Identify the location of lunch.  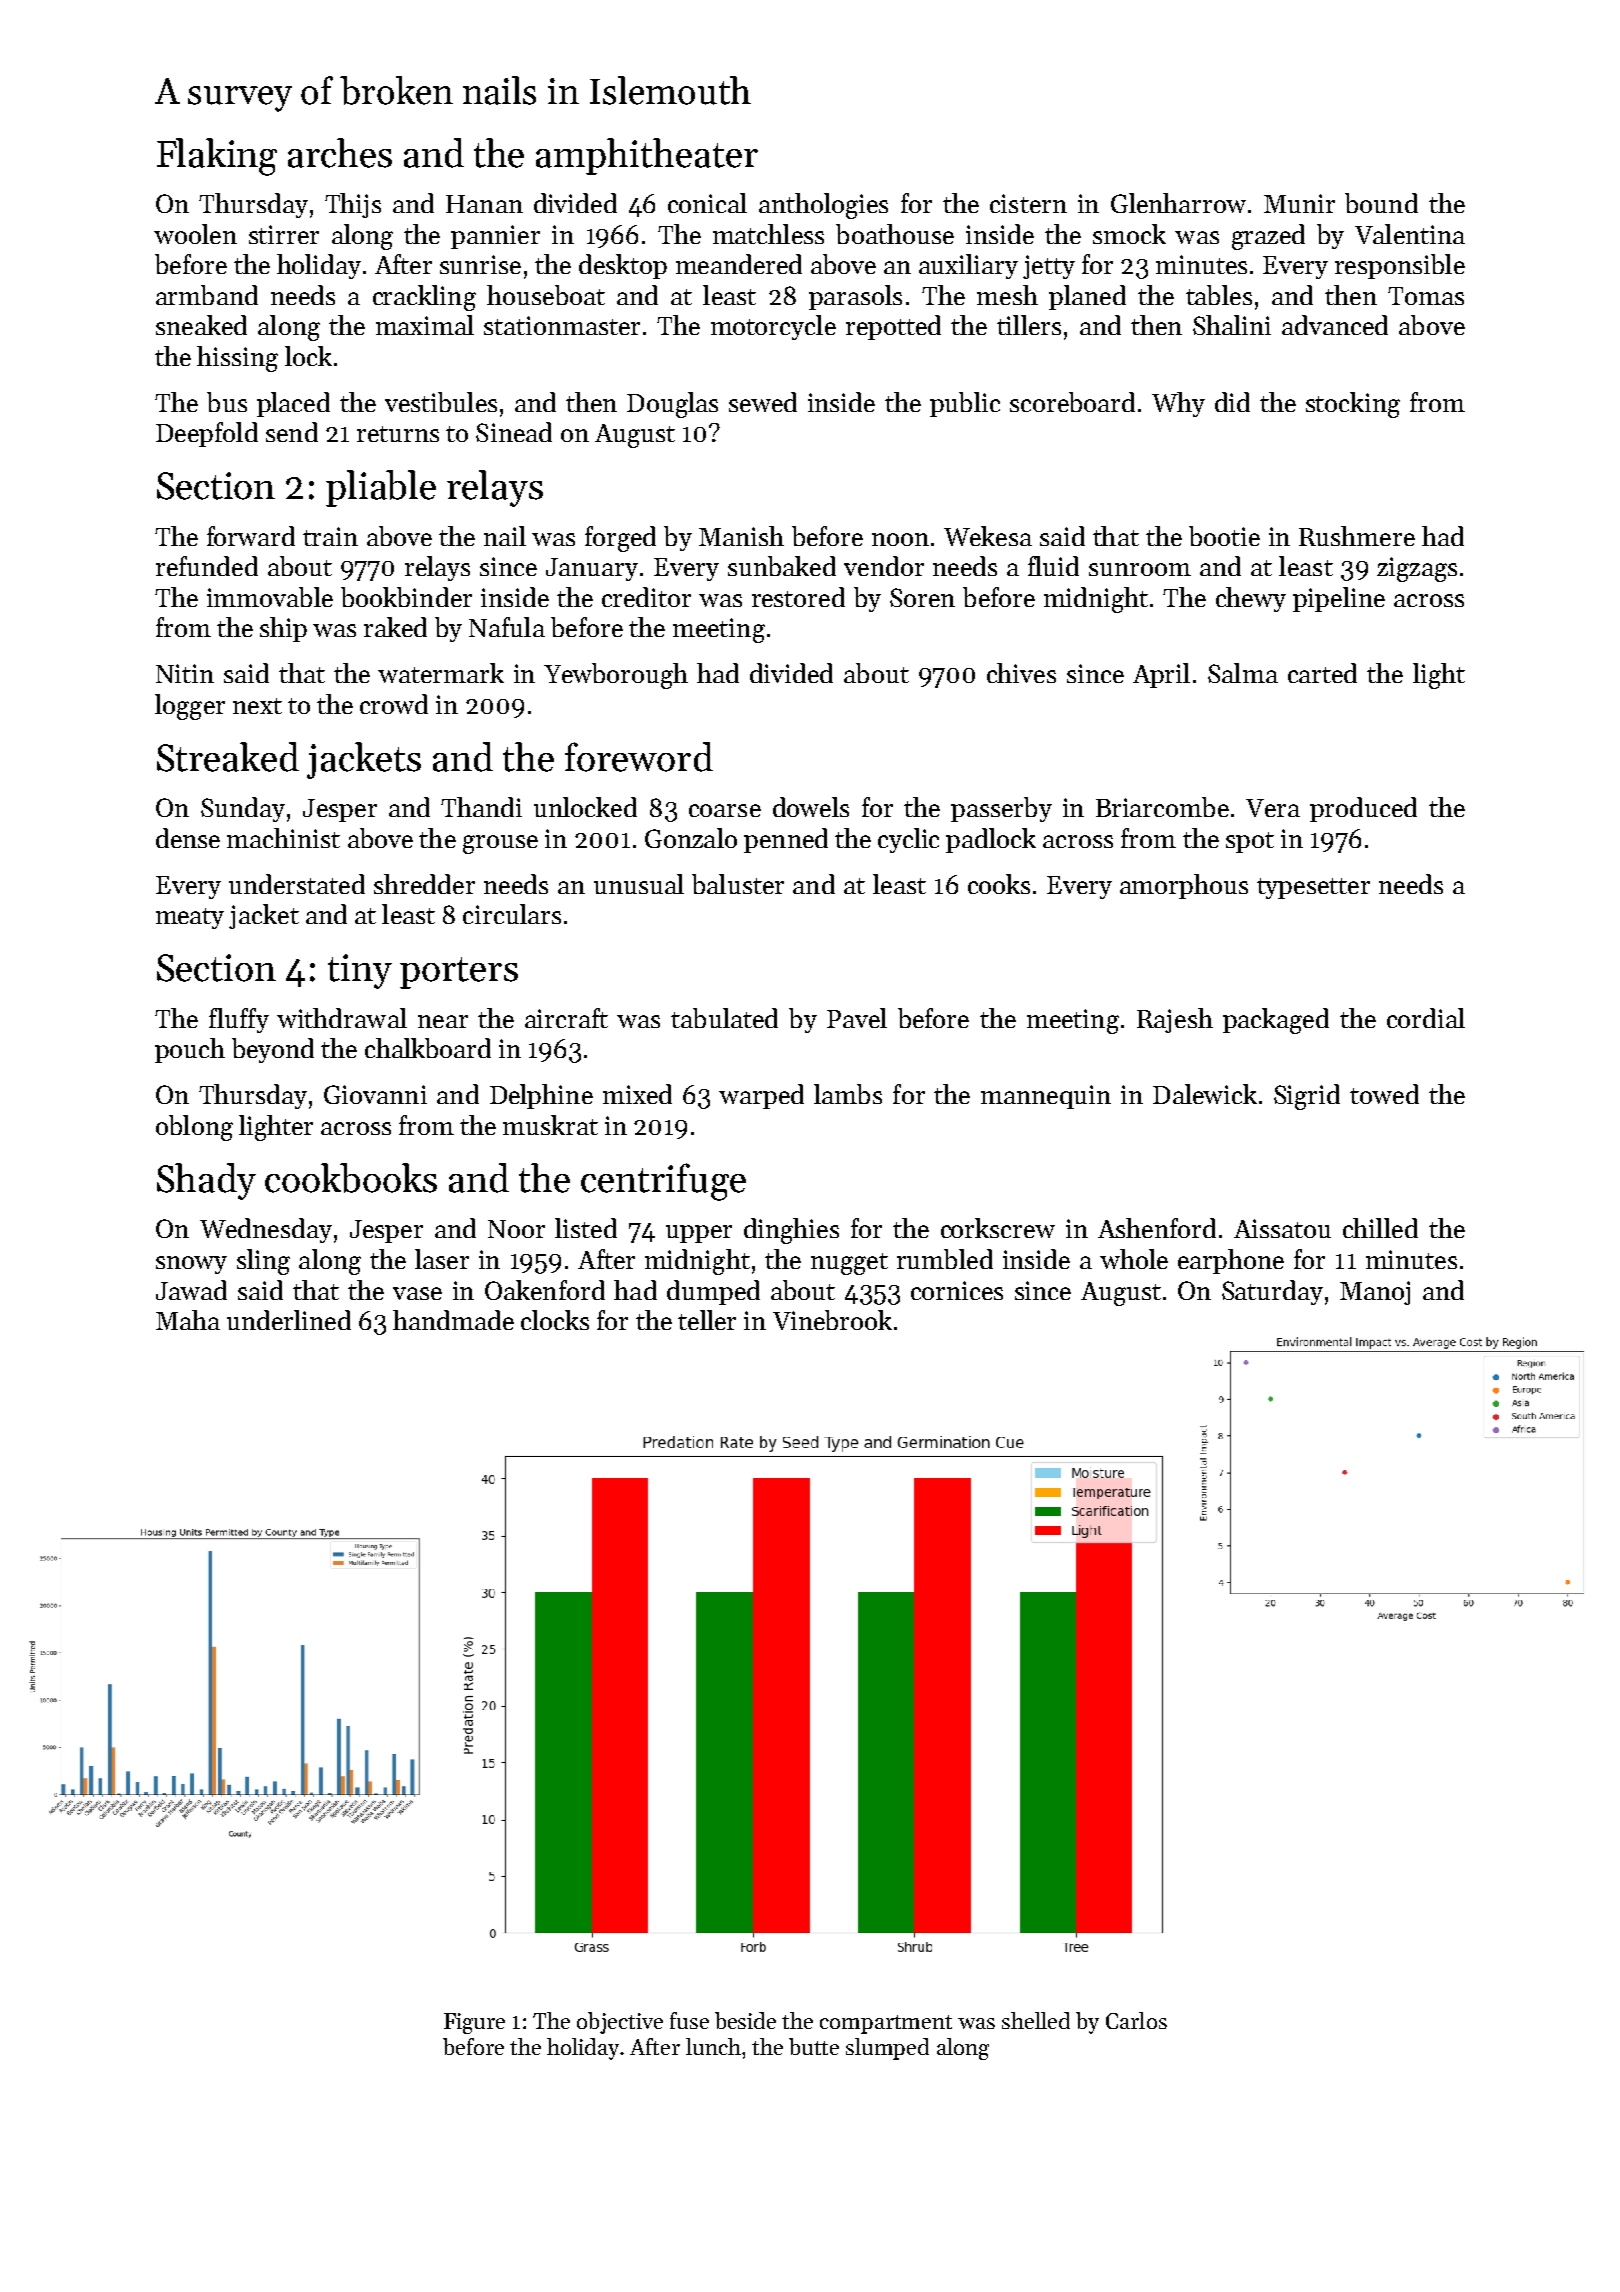
(713, 2046).
